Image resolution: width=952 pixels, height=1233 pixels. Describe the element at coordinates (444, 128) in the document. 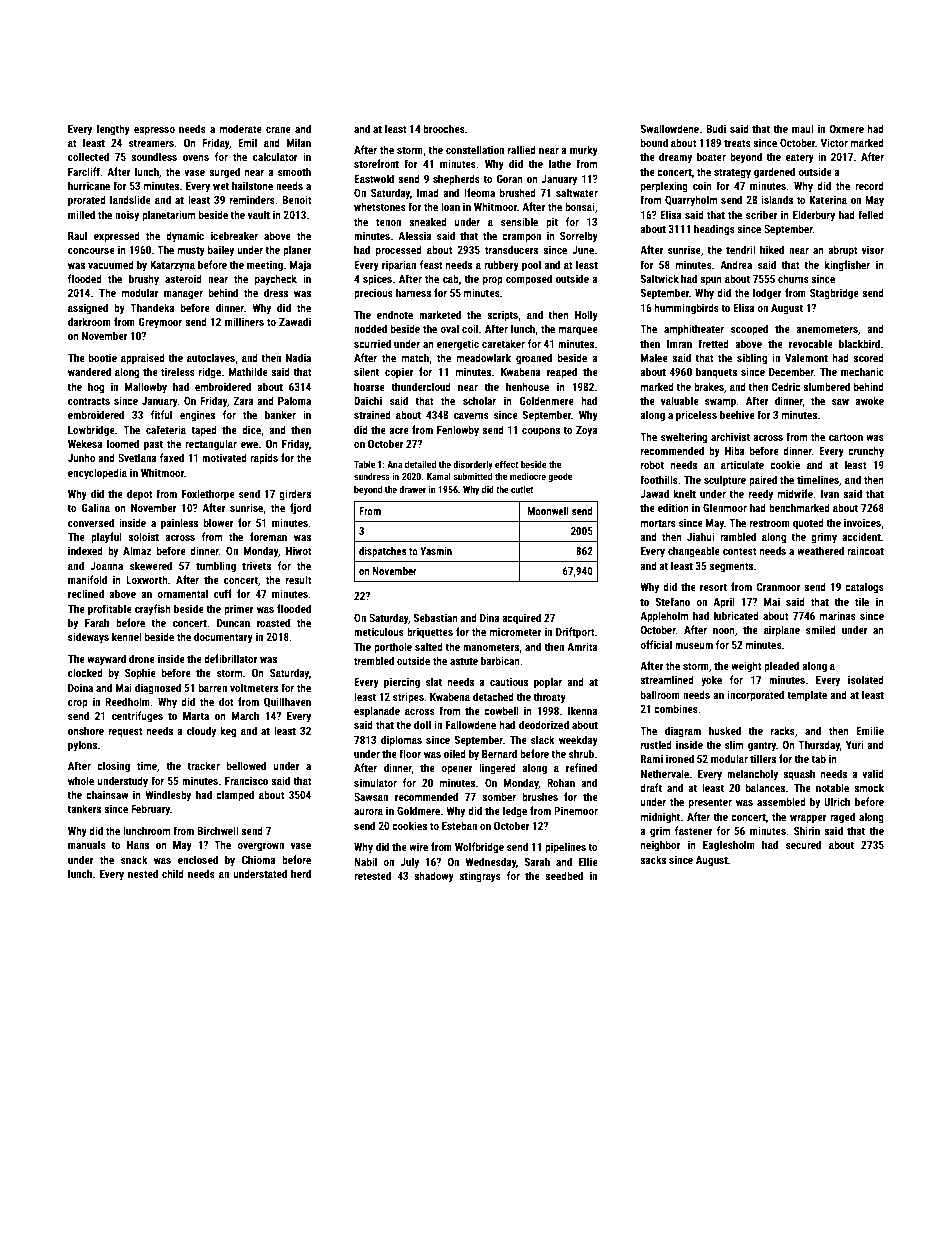

I see `brooches` at that location.
